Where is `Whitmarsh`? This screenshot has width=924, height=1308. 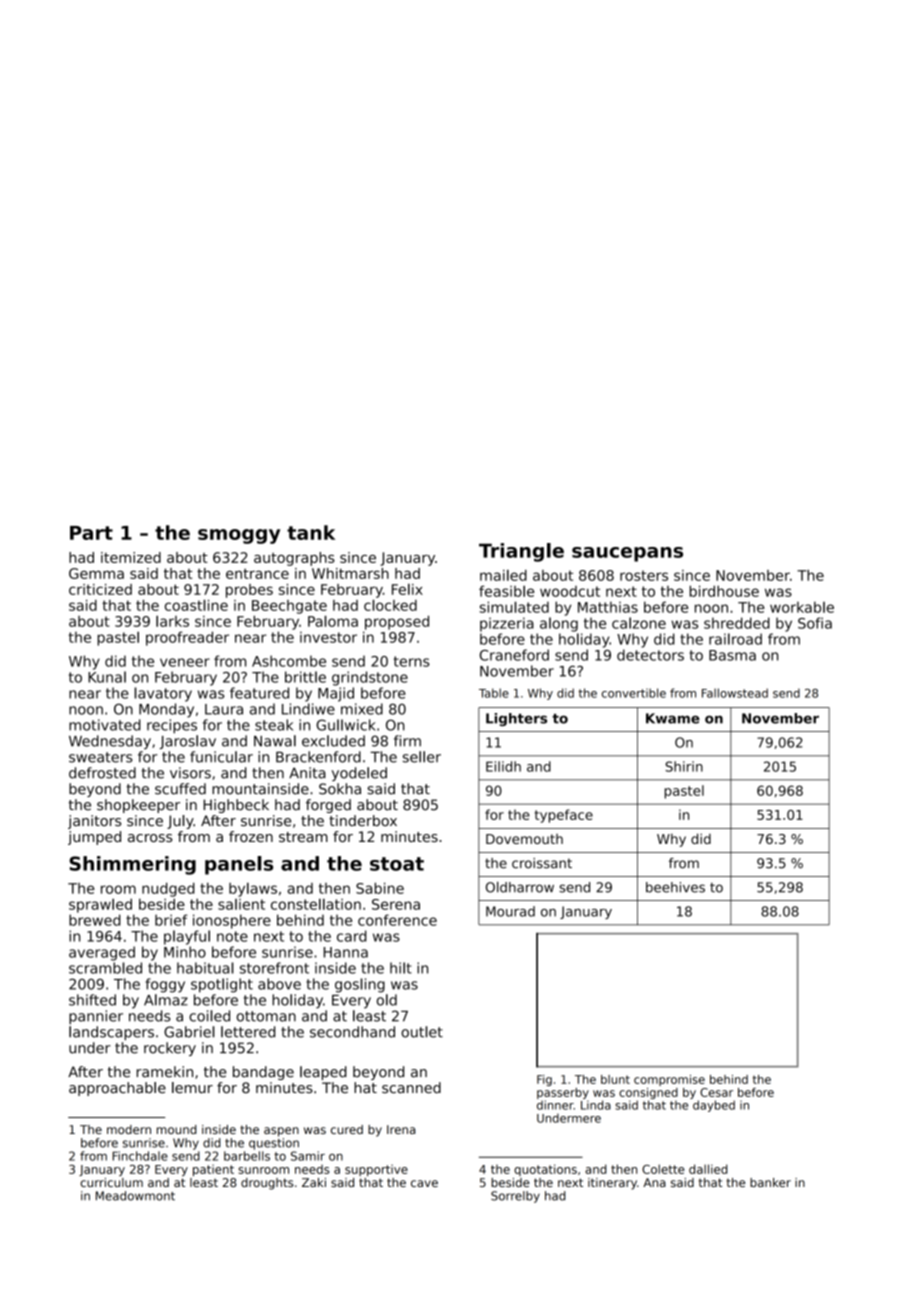
Whitmarsh is located at coordinates (350, 573).
